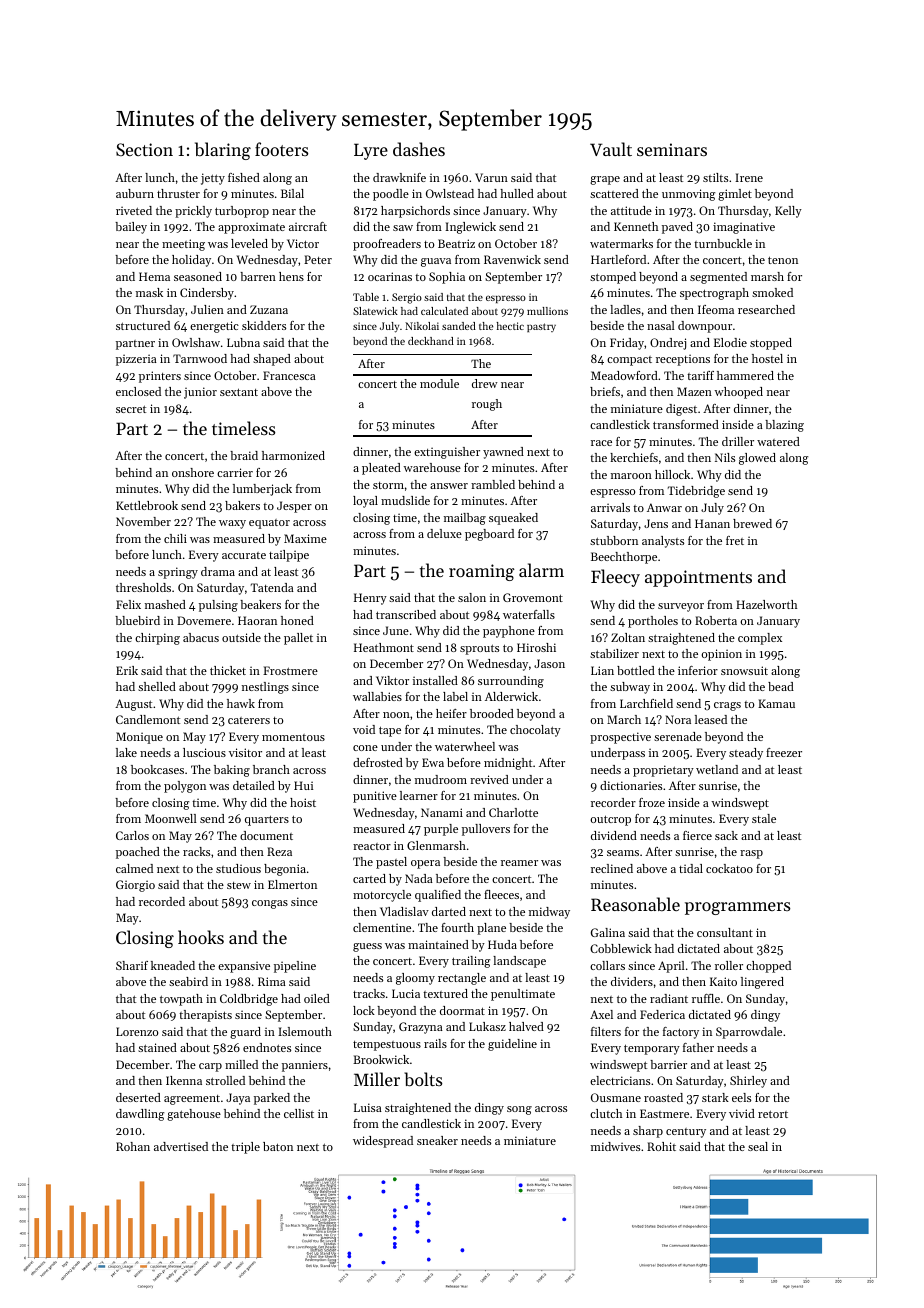  Describe the element at coordinates (772, 292) in the page. I see `smoked` at that location.
